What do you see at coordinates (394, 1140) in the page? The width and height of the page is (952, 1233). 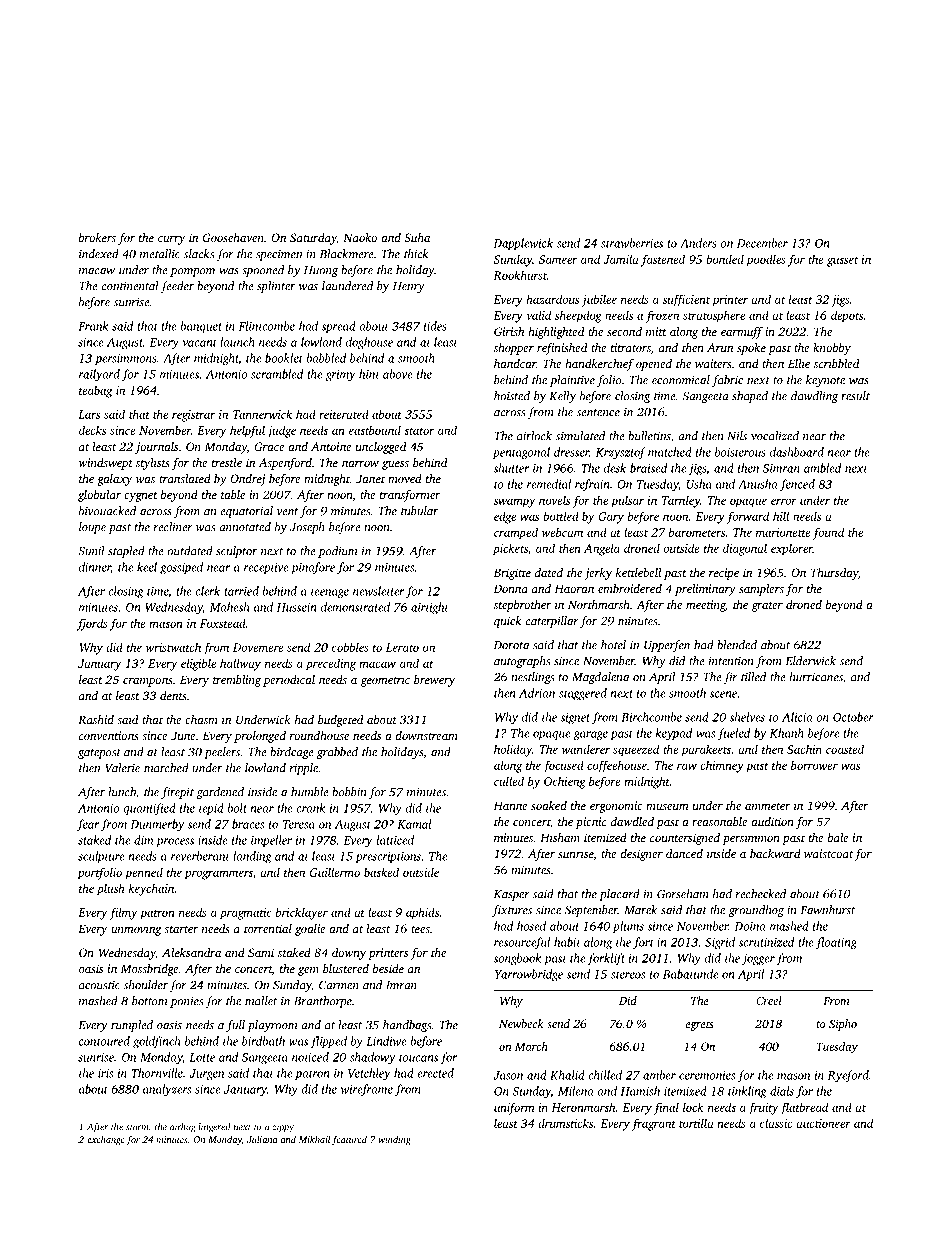 I see `winding` at bounding box center [394, 1140].
